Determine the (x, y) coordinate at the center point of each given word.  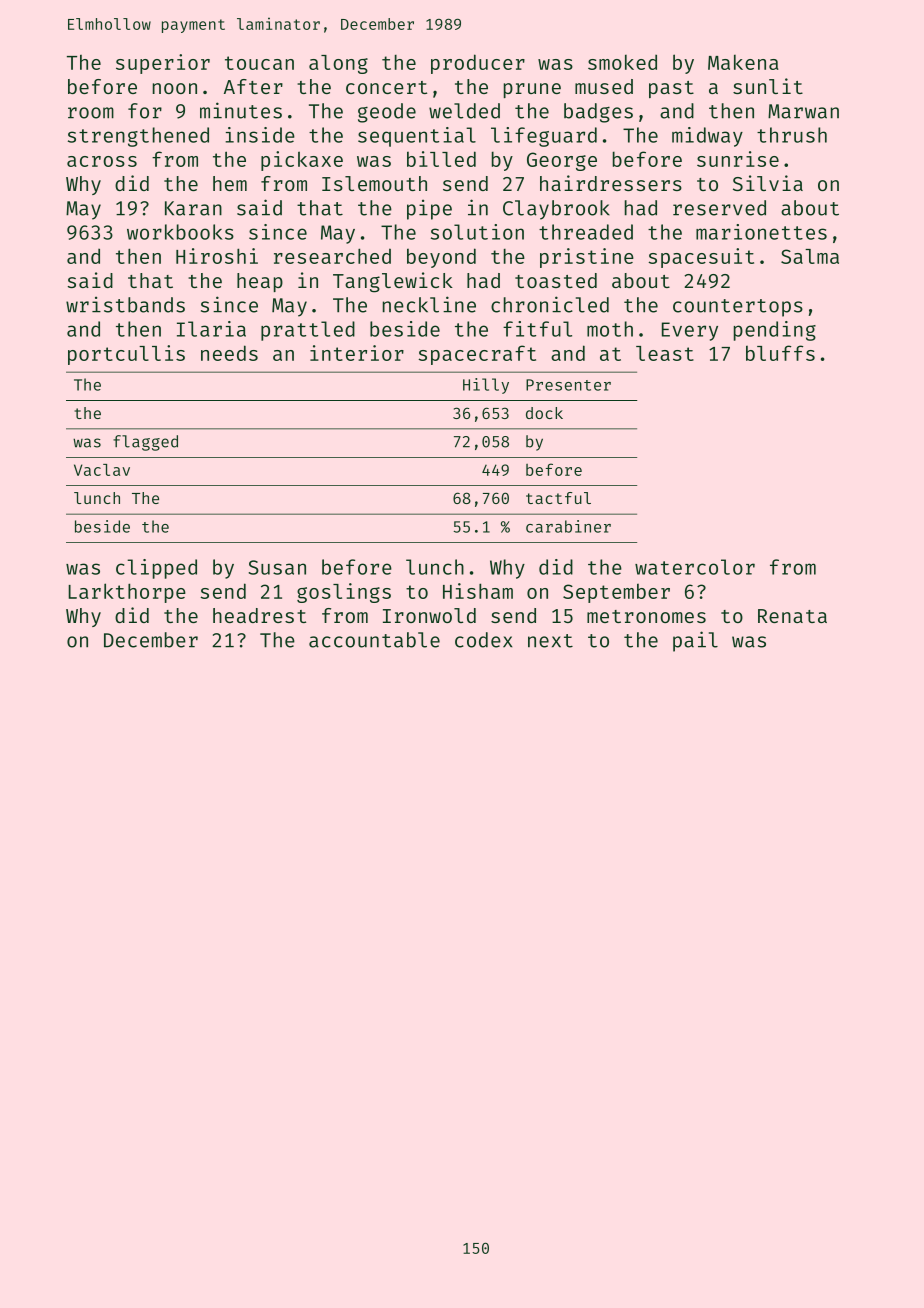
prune (532, 90)
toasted (556, 280)
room (91, 113)
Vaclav (102, 470)
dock (544, 413)
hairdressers (611, 183)
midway (707, 137)
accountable (374, 640)
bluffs (780, 353)
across (102, 161)
